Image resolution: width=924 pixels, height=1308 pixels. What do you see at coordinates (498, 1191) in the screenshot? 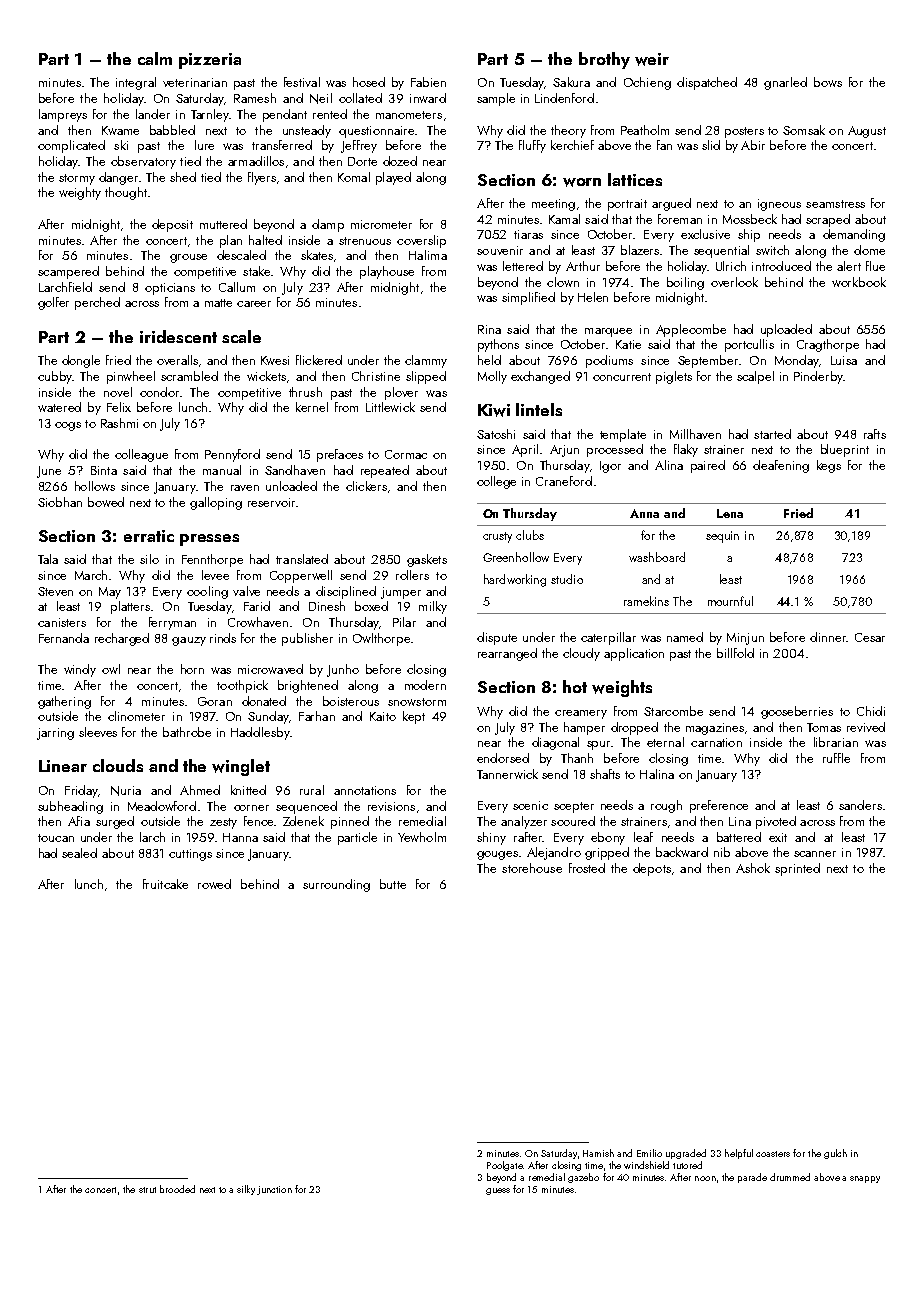
I see `guess` at bounding box center [498, 1191].
